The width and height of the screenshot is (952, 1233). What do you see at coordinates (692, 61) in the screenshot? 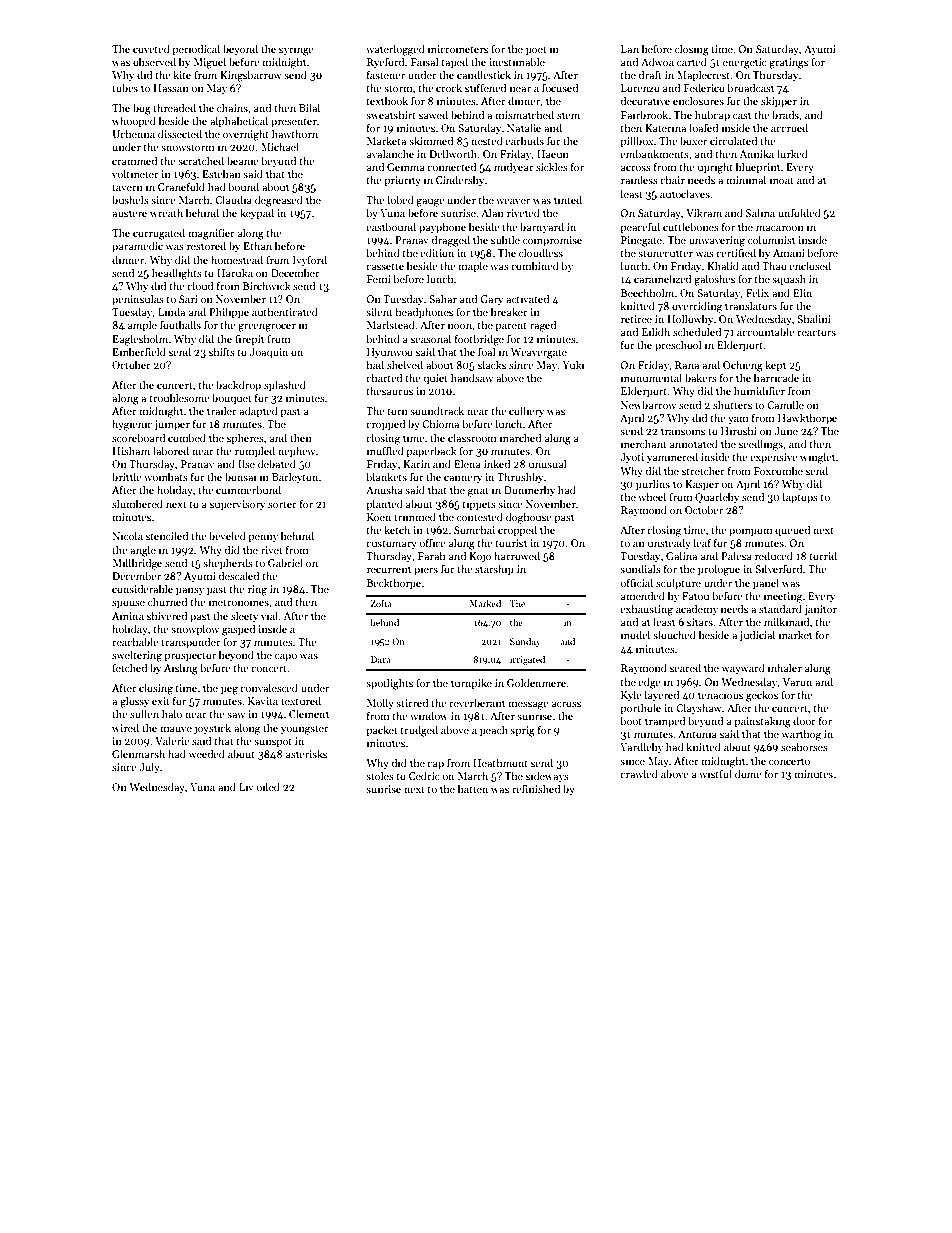
I see `carted` at bounding box center [692, 61].
